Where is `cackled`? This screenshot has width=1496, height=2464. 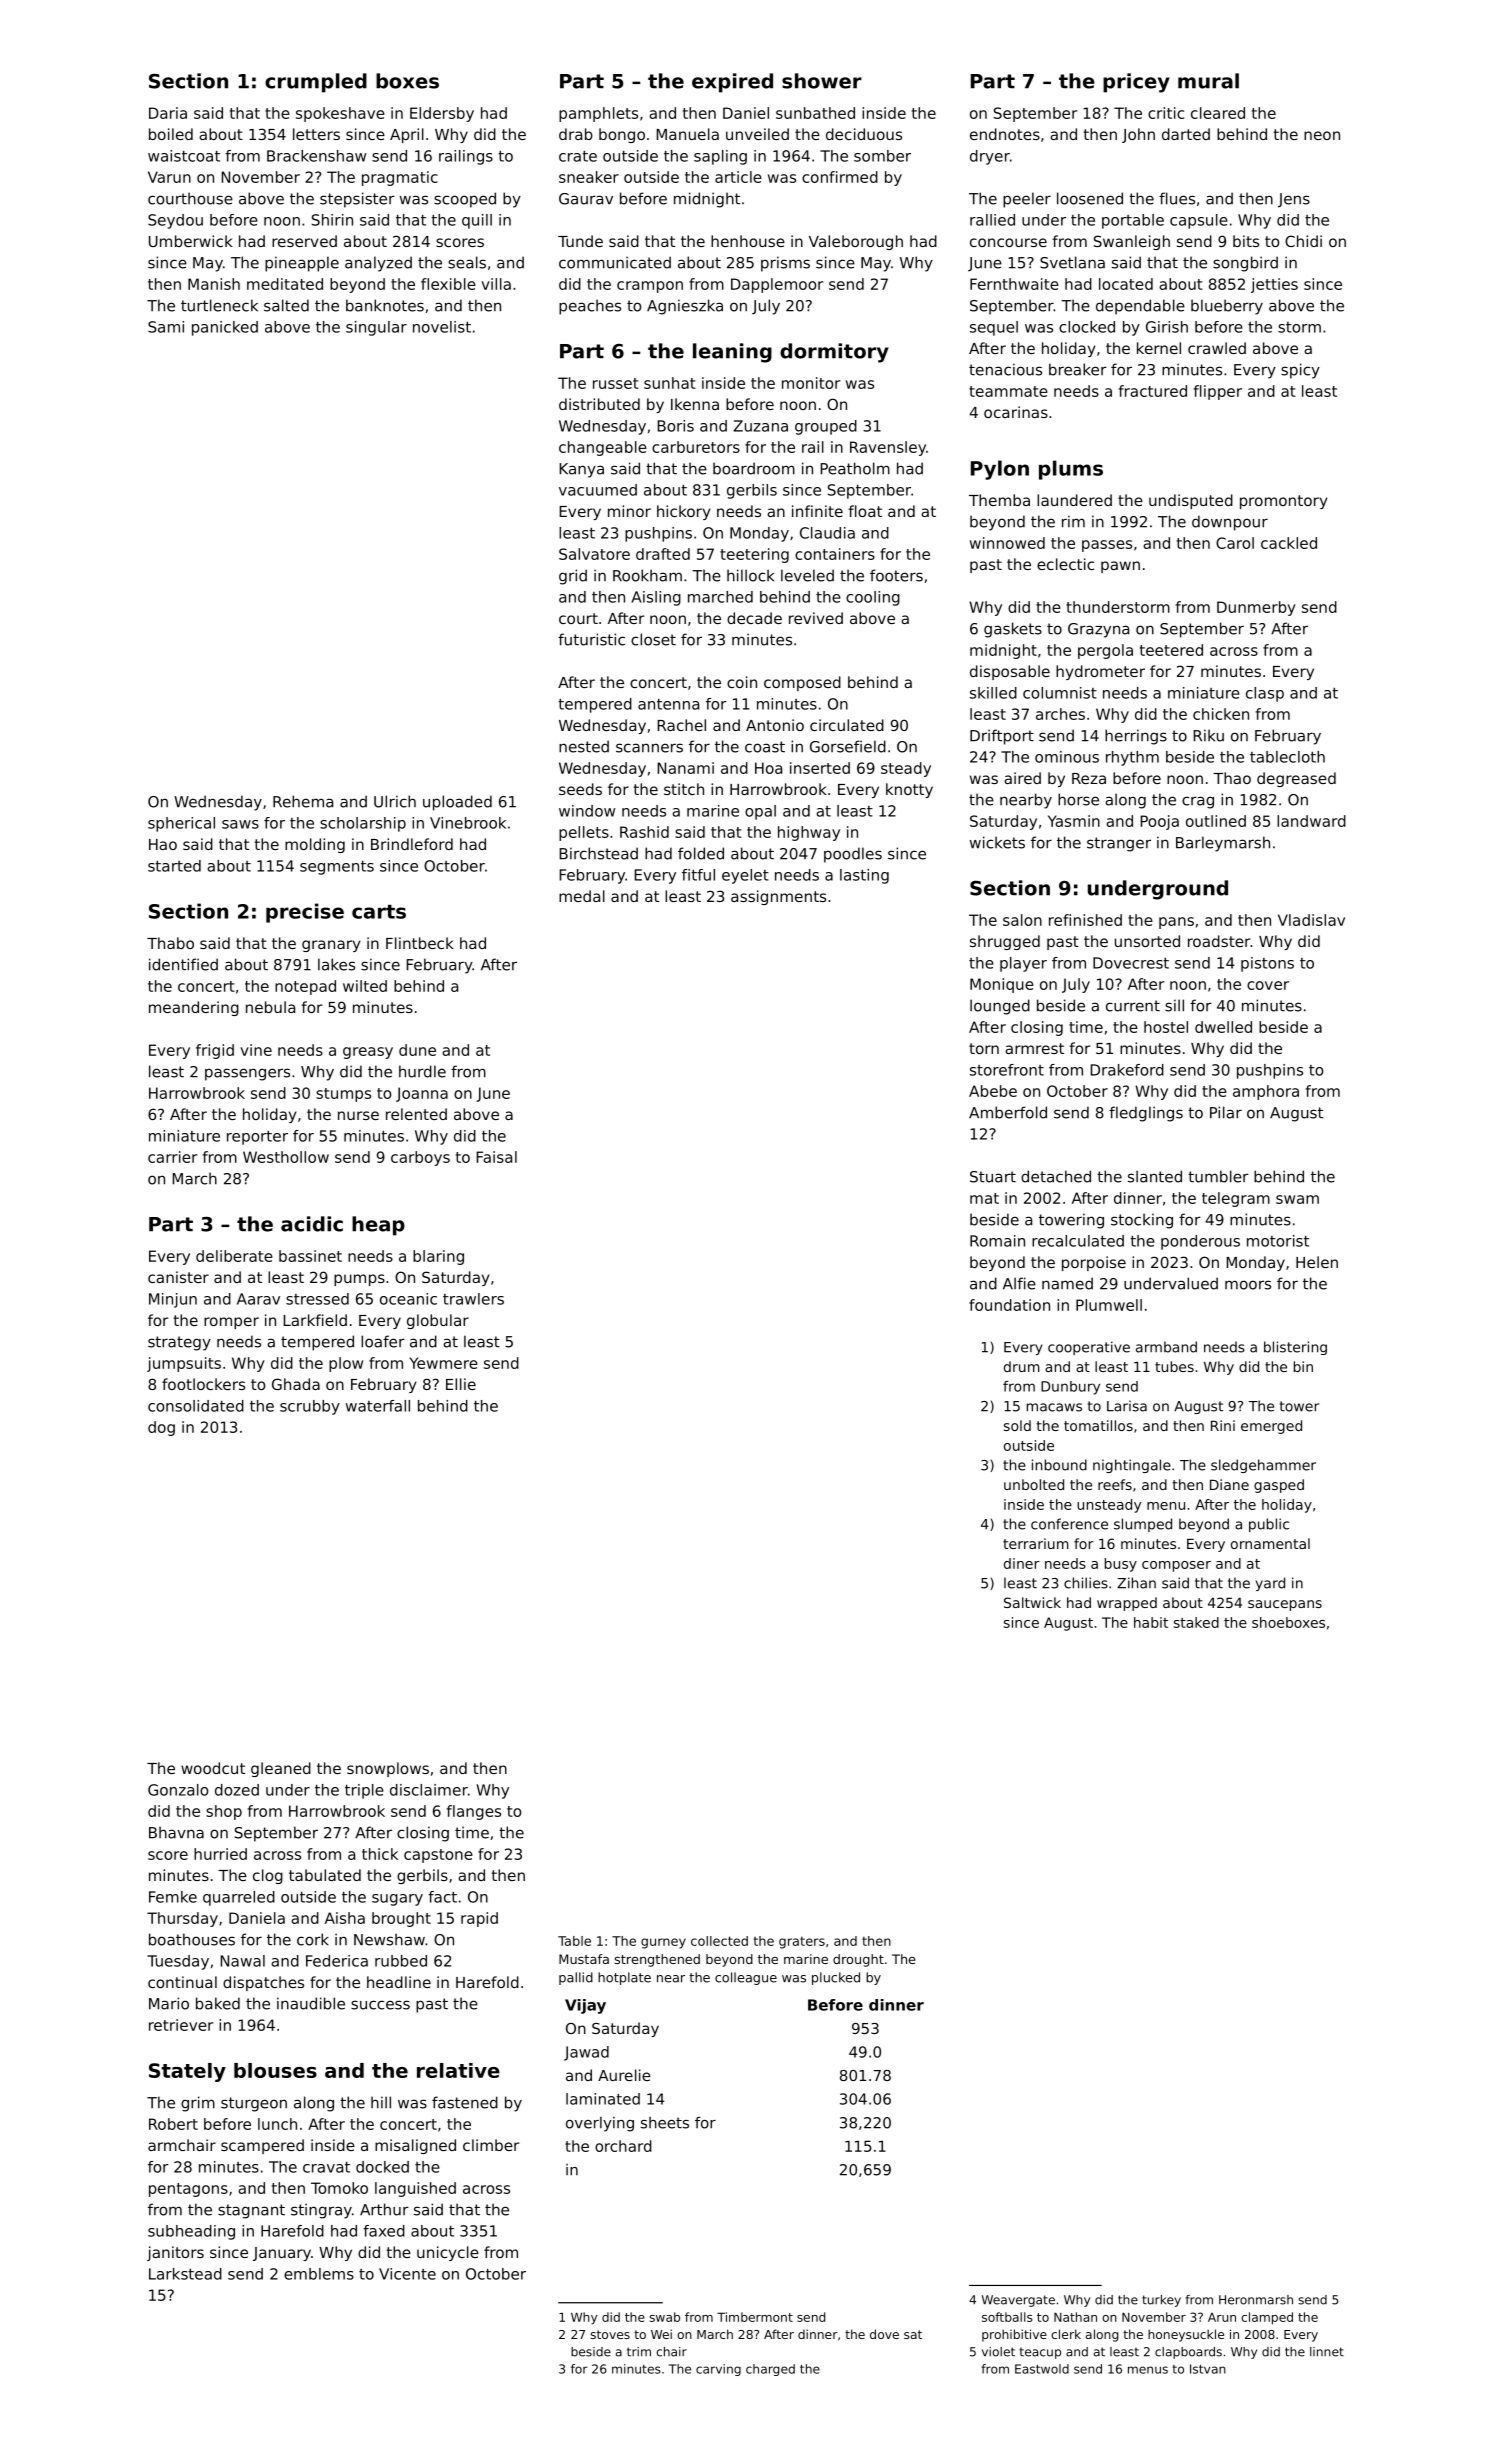
cackled is located at coordinates (1289, 543).
